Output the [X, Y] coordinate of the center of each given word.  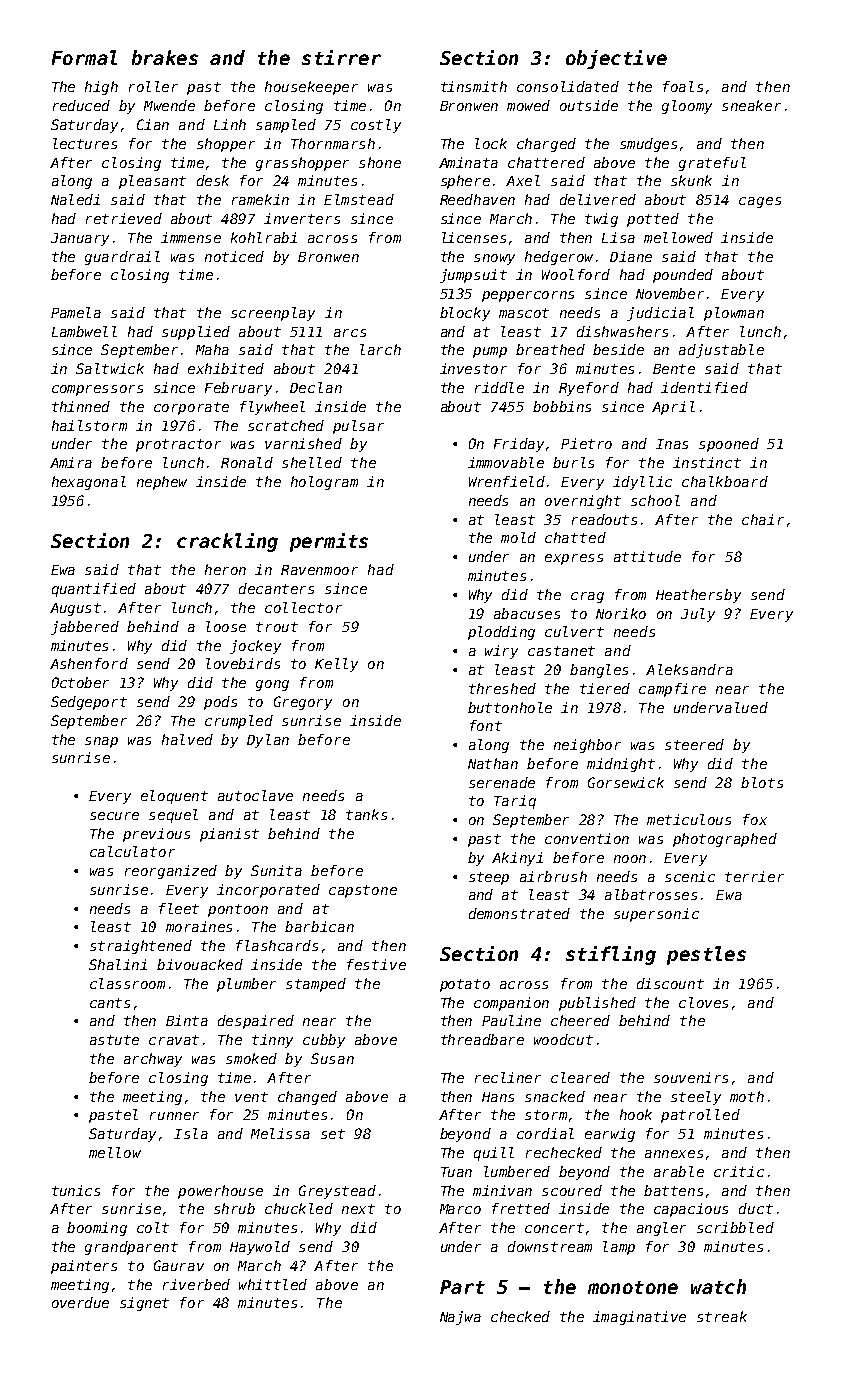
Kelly [336, 665]
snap [101, 742]
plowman [734, 314]
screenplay [273, 314]
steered [694, 744]
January [80, 239]
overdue [80, 1302]
